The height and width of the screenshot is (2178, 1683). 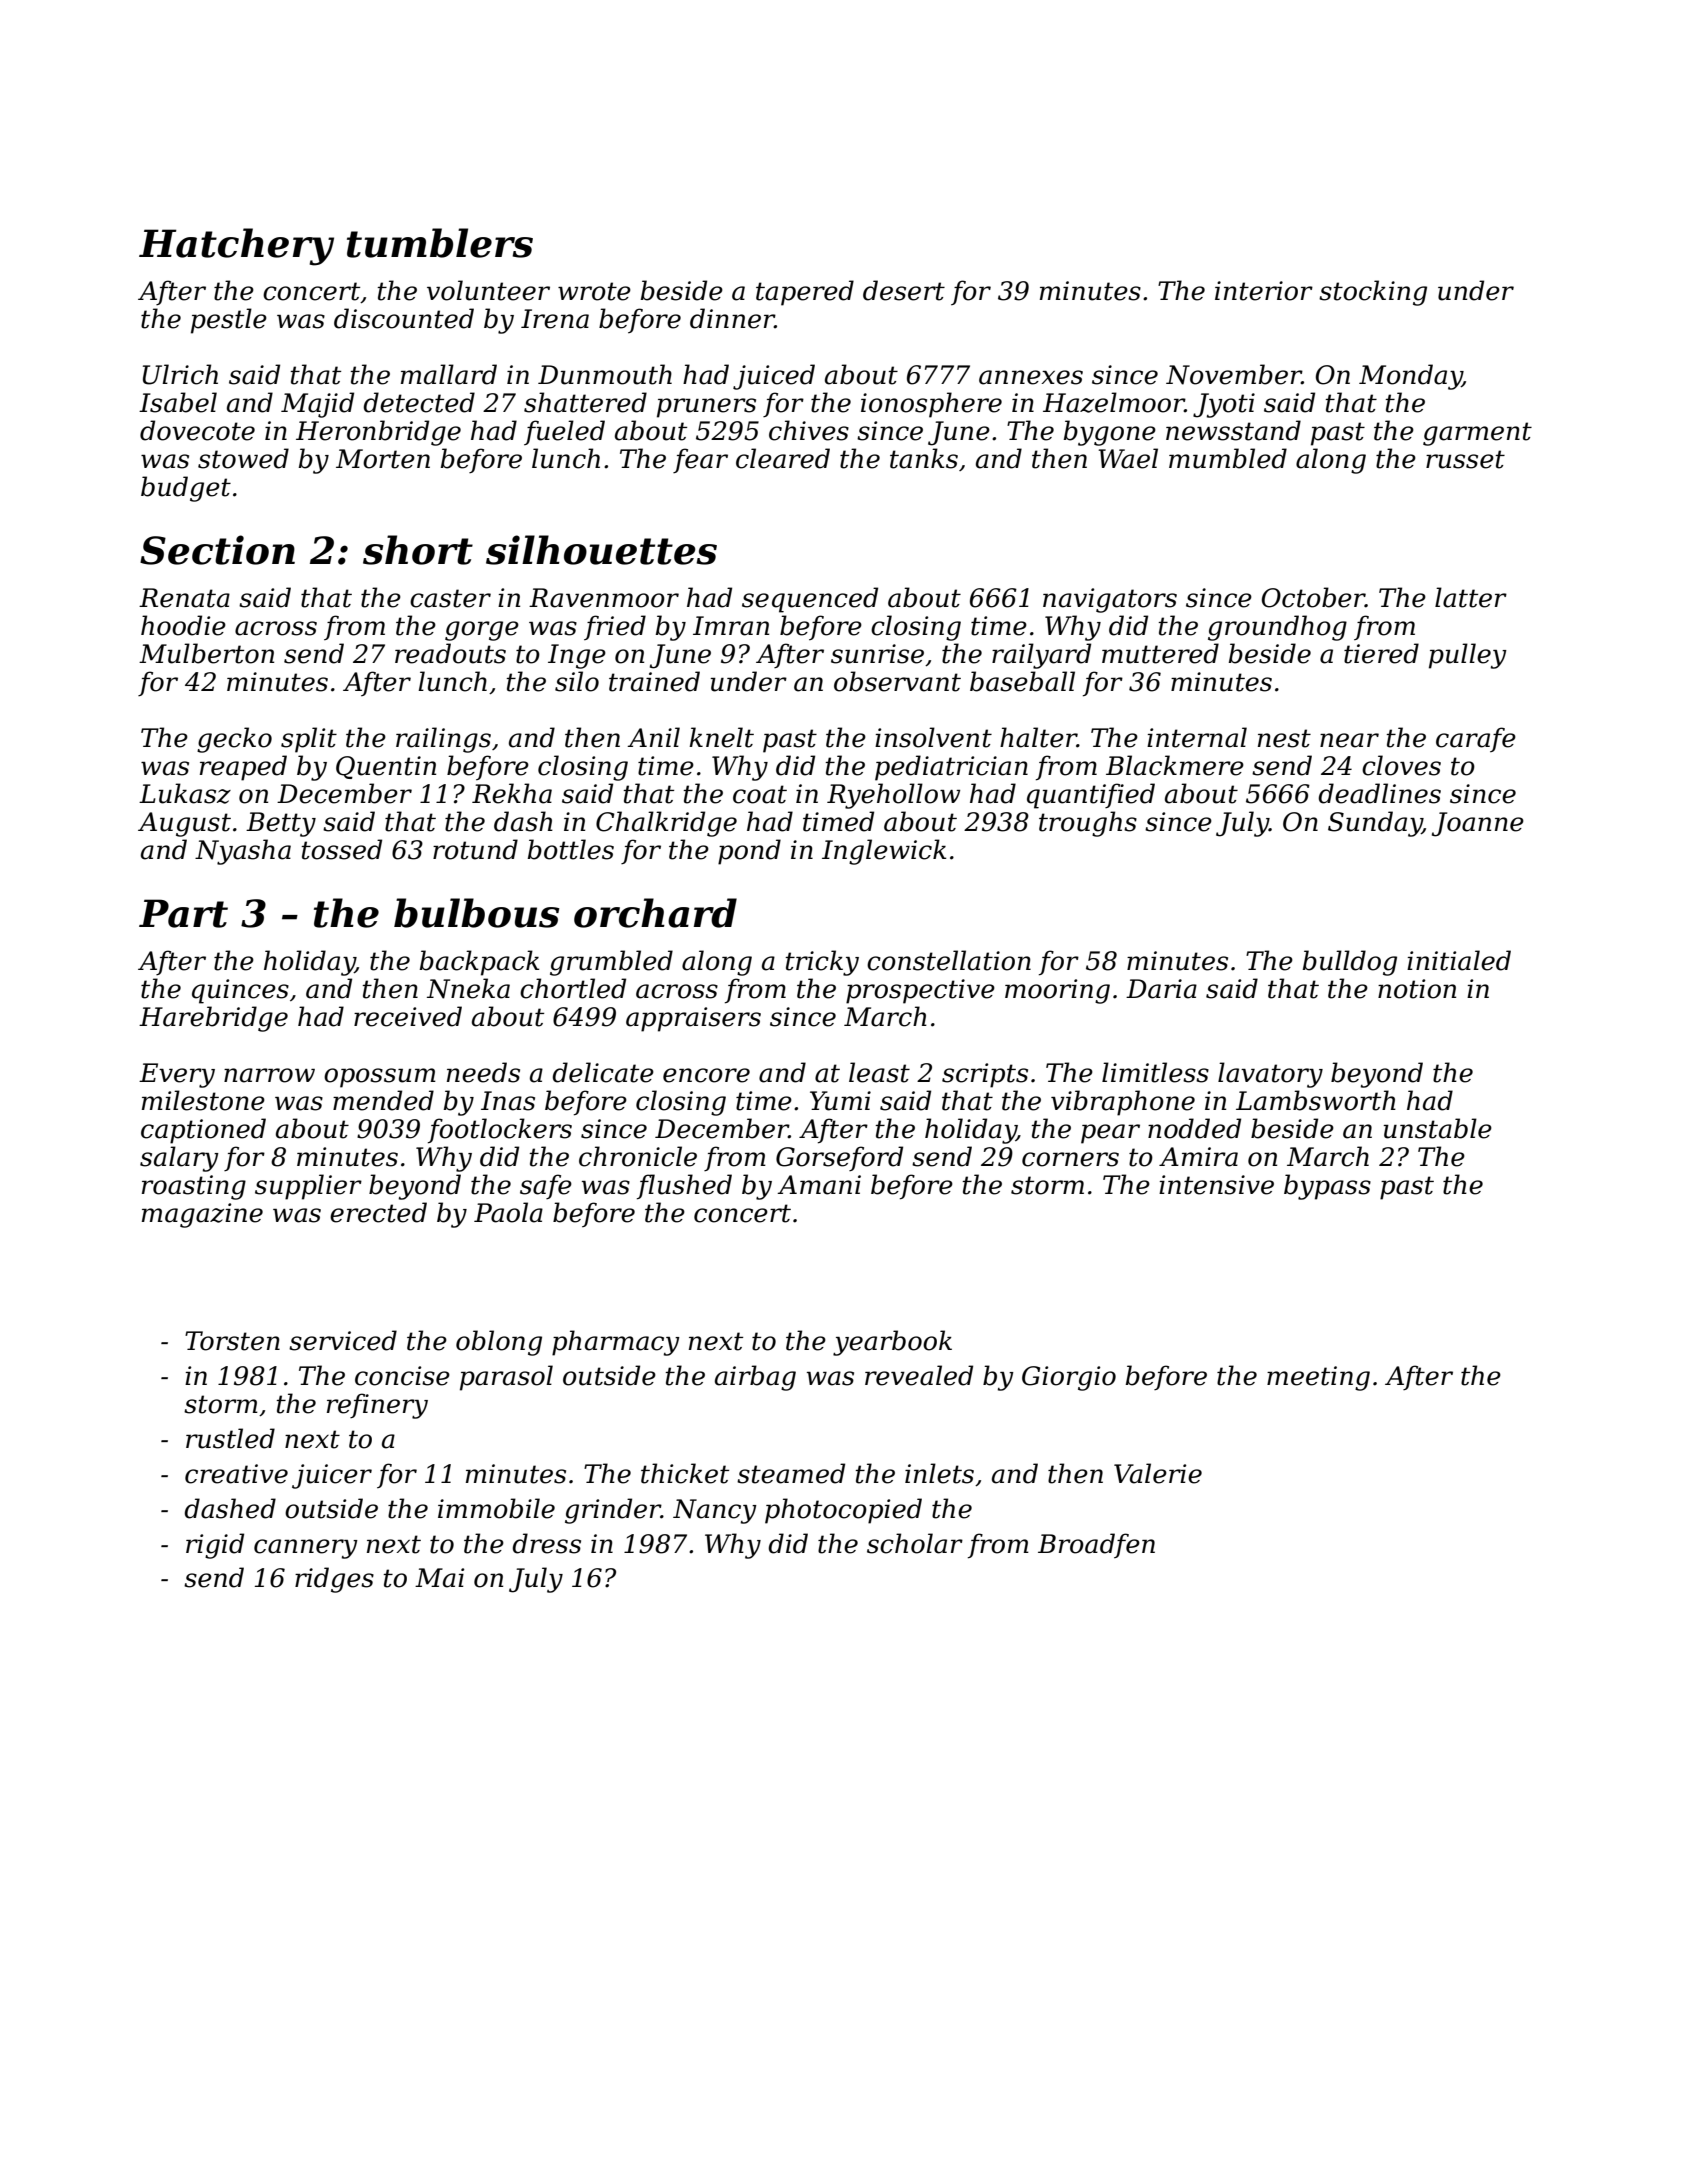 I want to click on November, so click(x=1234, y=374).
